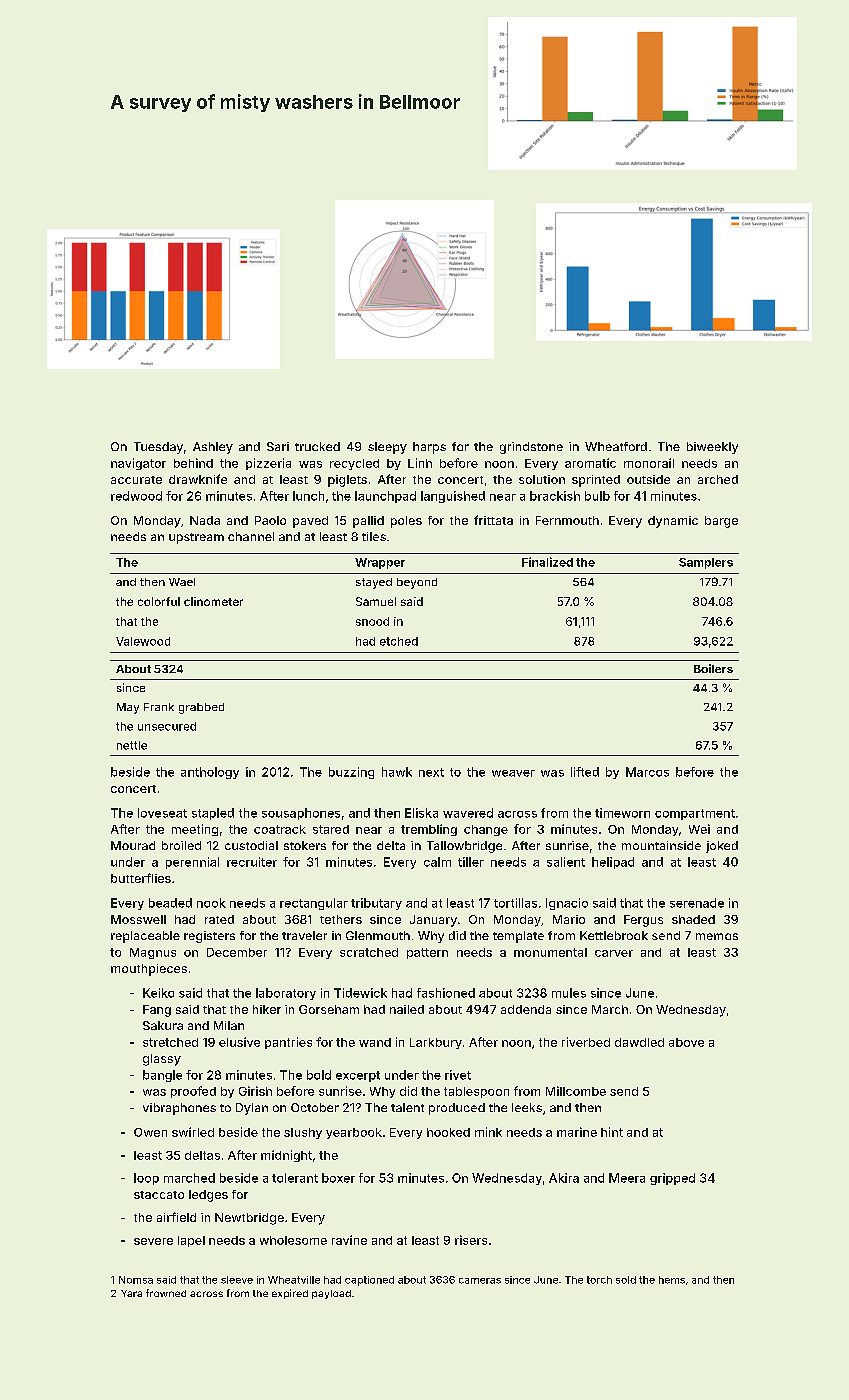  I want to click on weaver, so click(513, 773).
